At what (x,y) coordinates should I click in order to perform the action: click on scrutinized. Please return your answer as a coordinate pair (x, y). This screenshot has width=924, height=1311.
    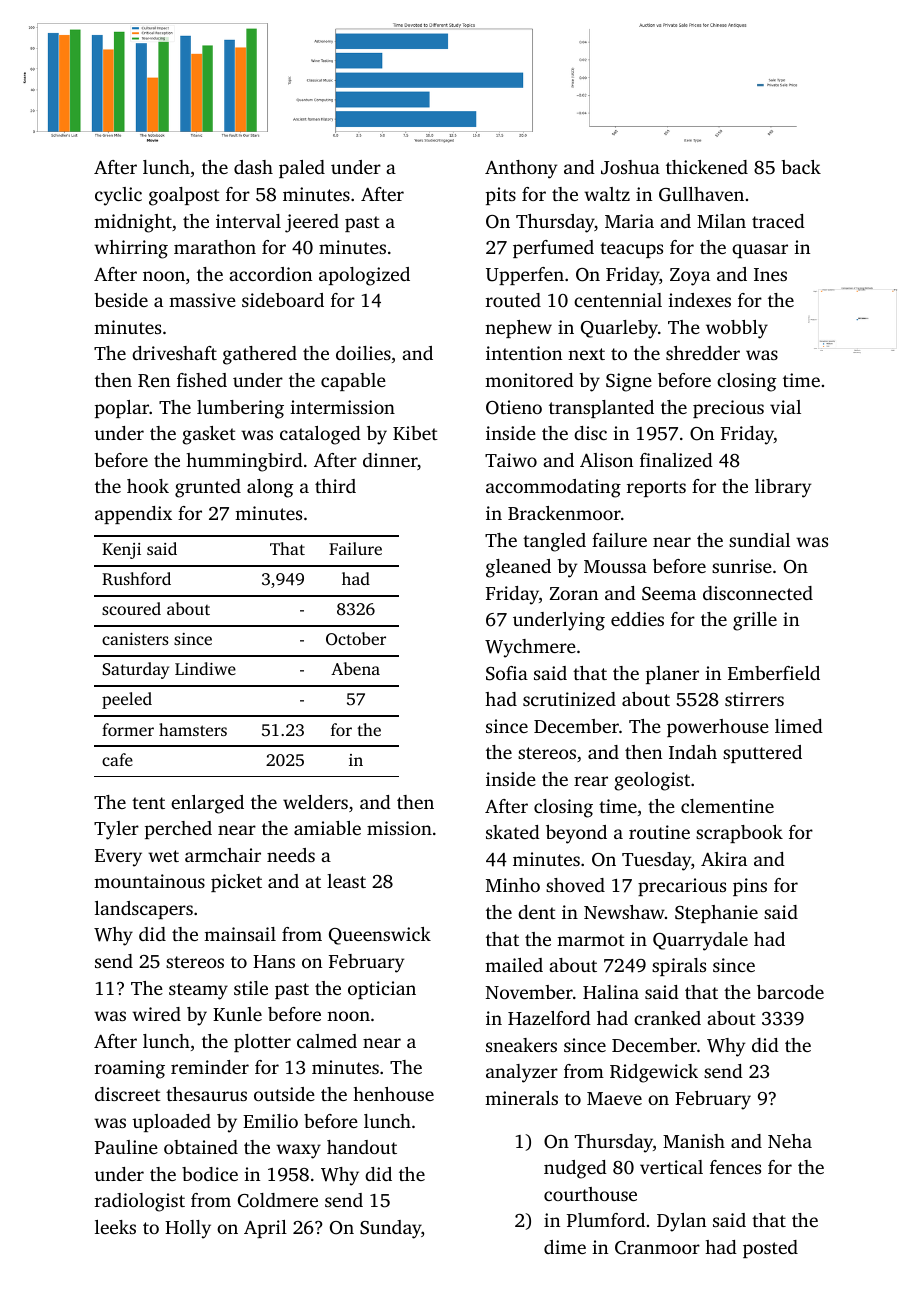
    Looking at the image, I should click on (569, 699).
